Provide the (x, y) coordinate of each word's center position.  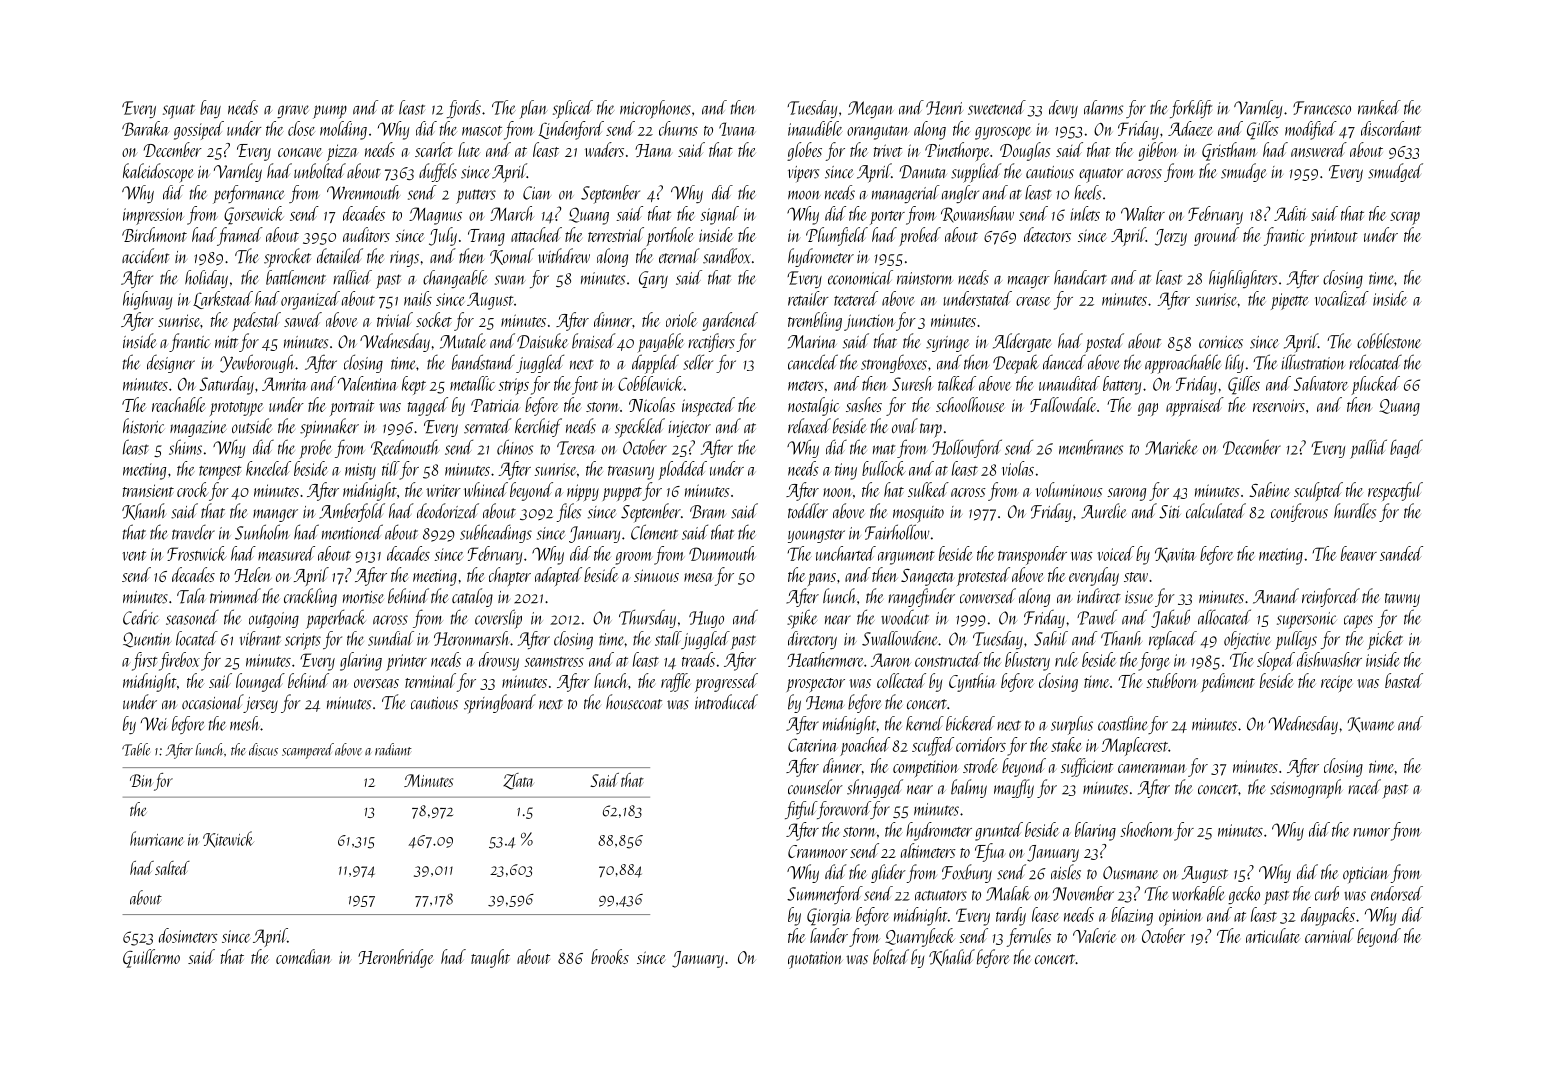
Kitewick (228, 839)
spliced (573, 109)
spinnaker (329, 428)
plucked (1375, 385)
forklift (1191, 109)
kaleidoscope (158, 173)
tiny (846, 471)
